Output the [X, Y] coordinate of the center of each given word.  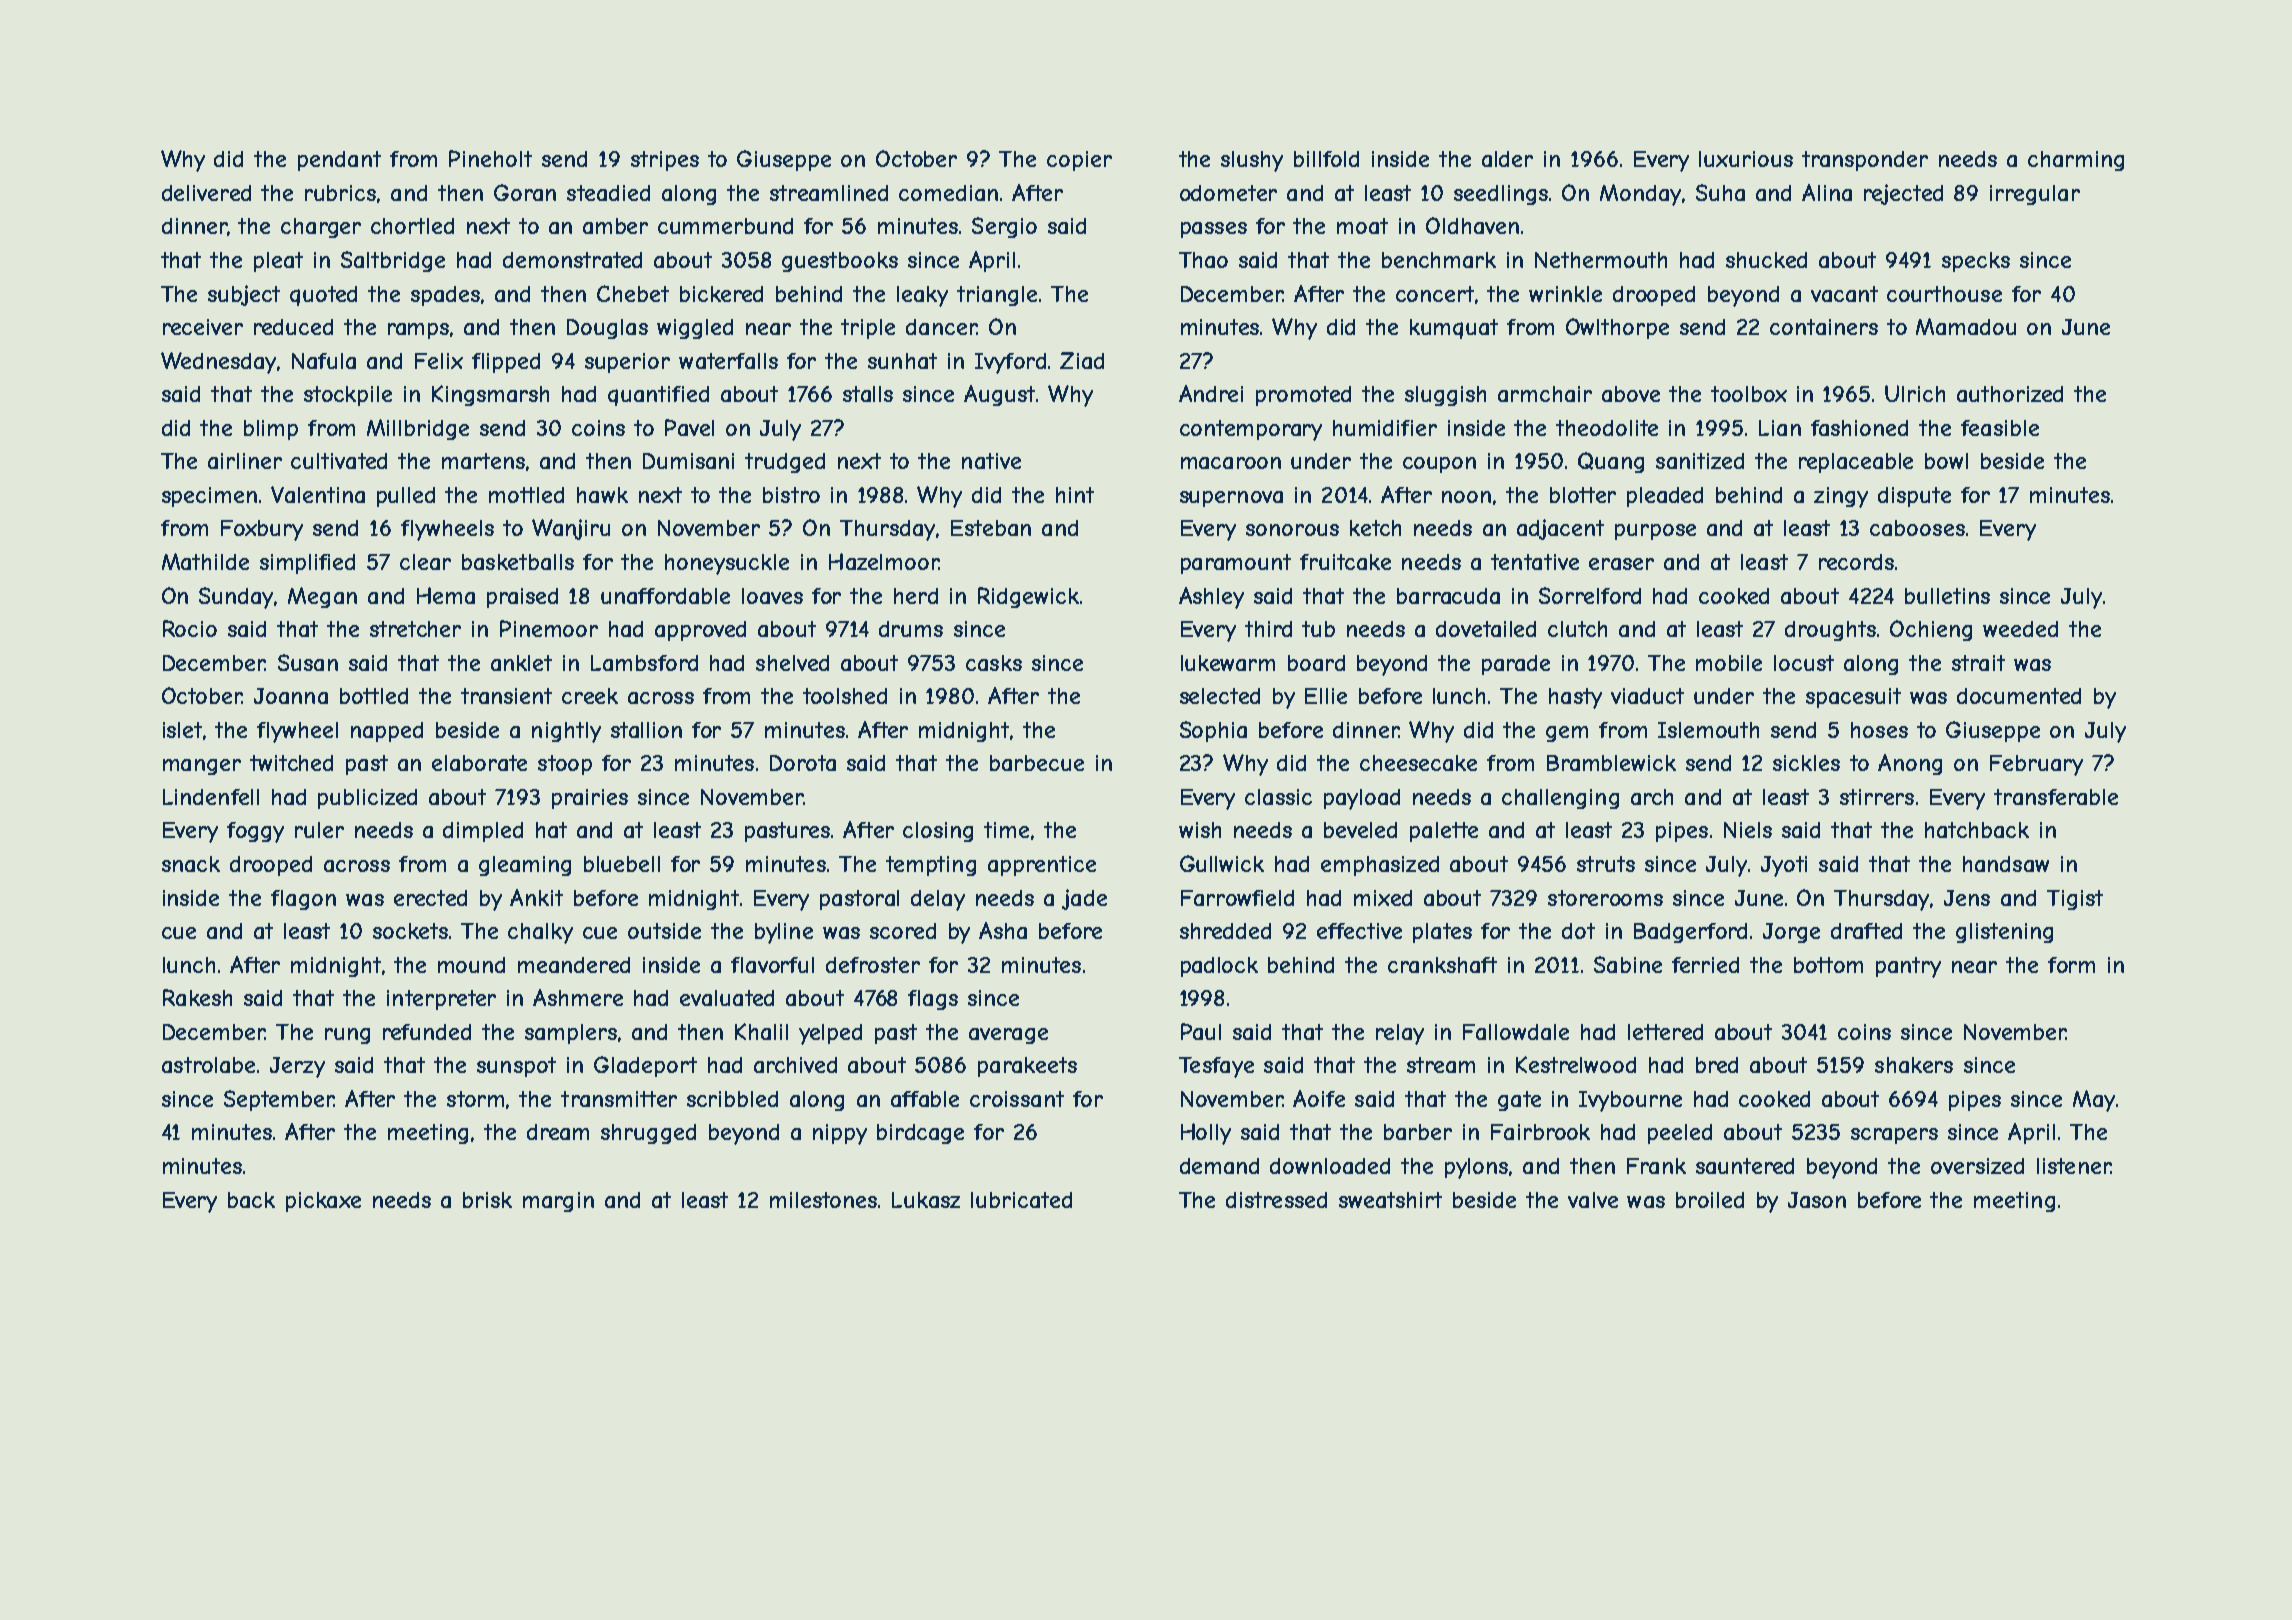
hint [1075, 495]
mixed [1383, 898]
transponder [1865, 161]
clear [425, 562]
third [1268, 629]
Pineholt [490, 158]
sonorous [1292, 530]
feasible [2000, 428]
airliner [245, 461]
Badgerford [1690, 933]
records [1856, 562]
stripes [665, 161]
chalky [540, 933]
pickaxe [323, 1202]
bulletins [1947, 596]
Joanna [291, 696]
